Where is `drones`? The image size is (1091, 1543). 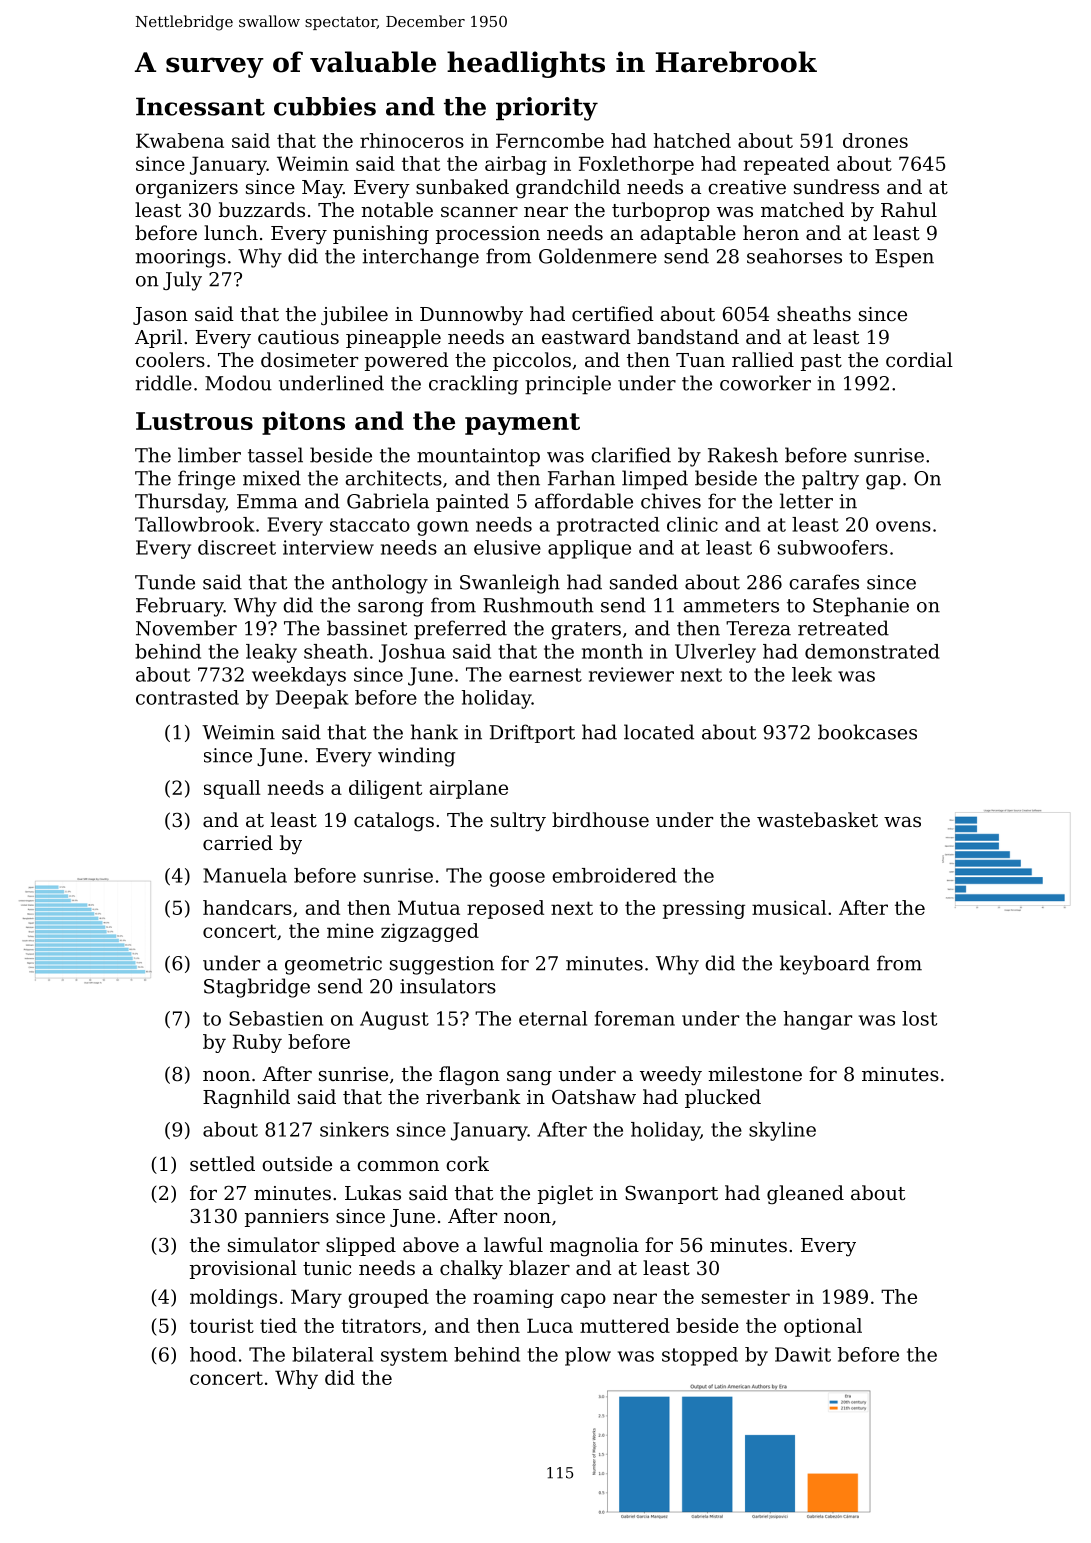 drones is located at coordinates (875, 140).
